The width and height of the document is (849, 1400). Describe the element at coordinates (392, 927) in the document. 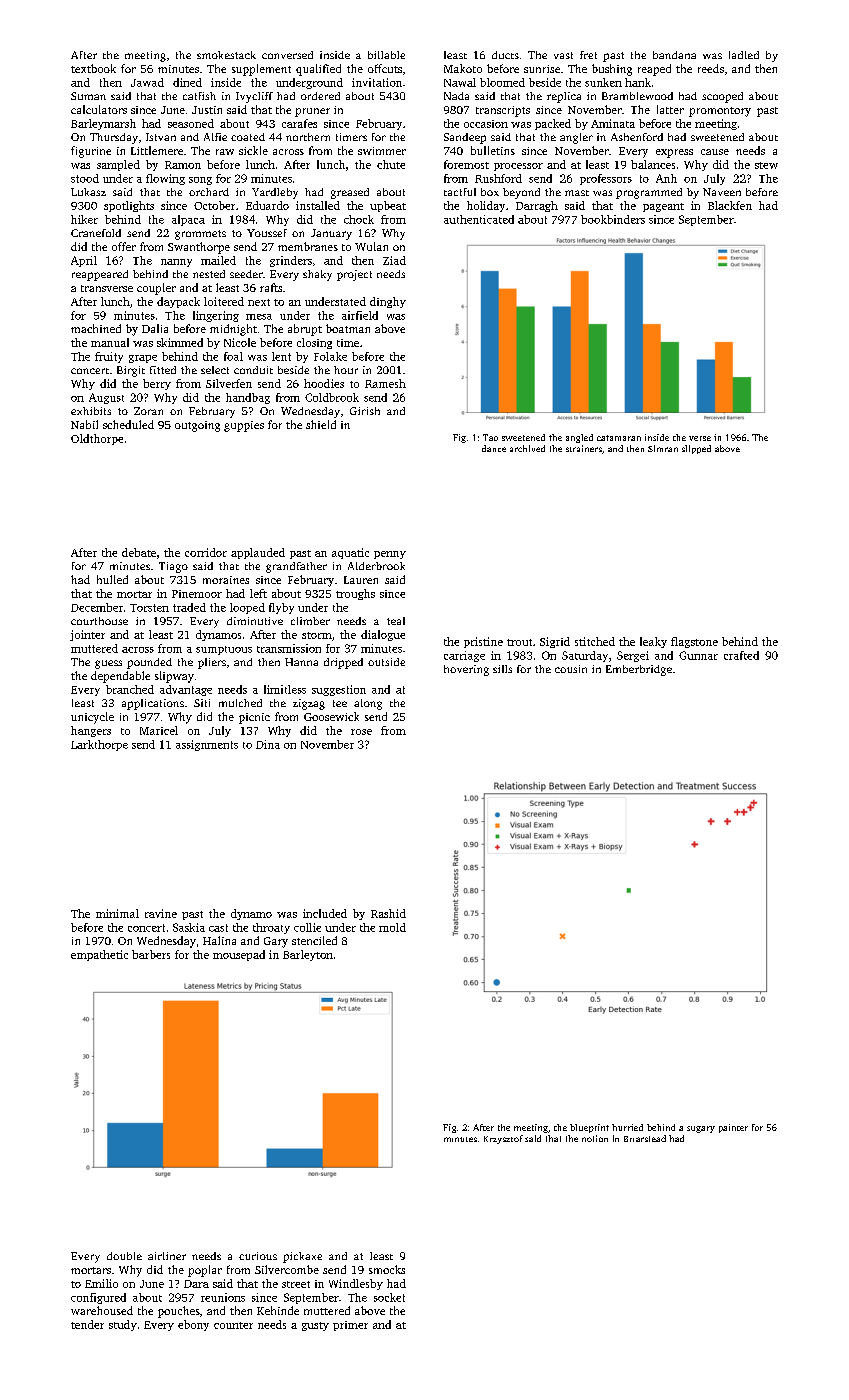

I see `mold` at that location.
